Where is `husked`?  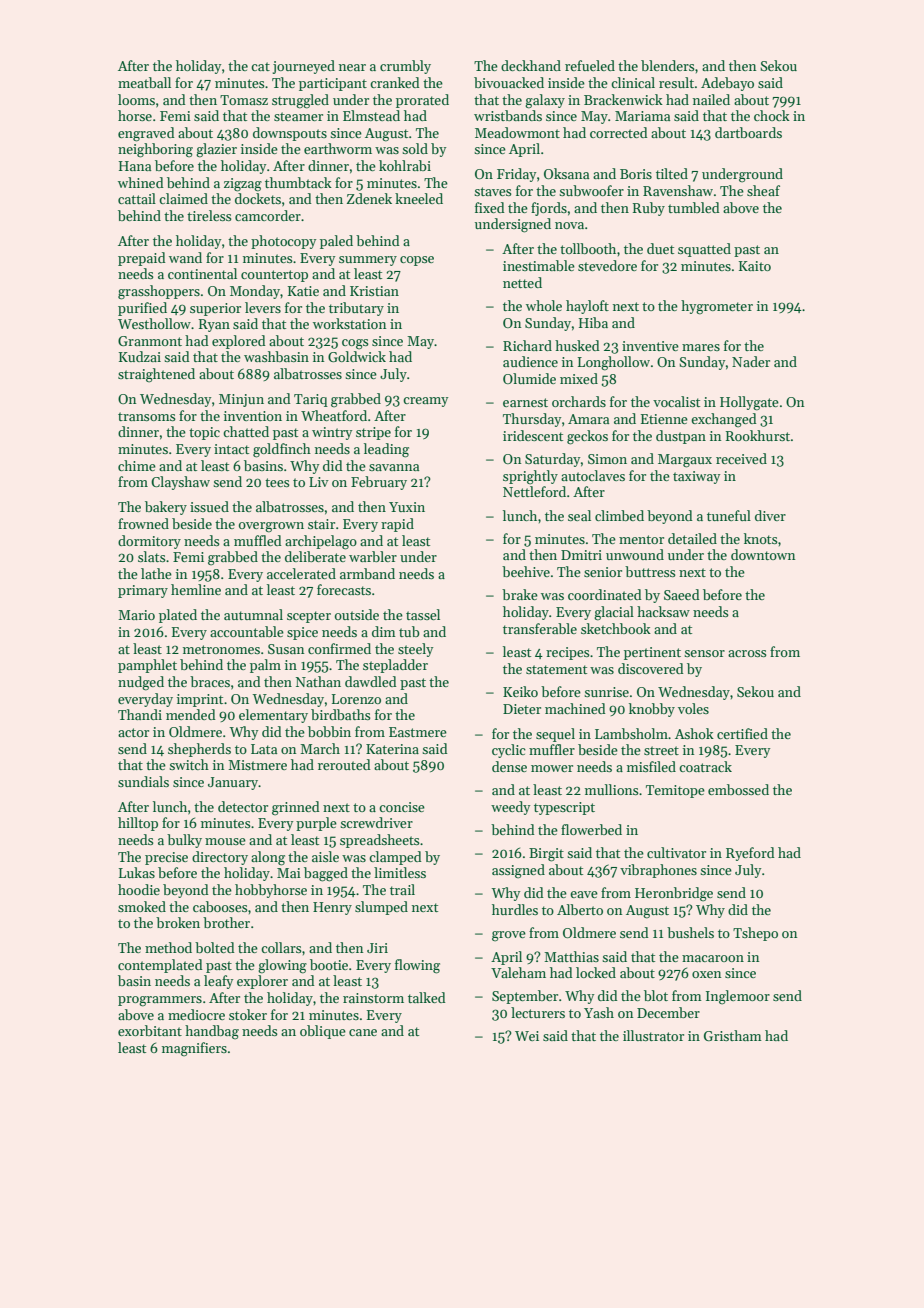 husked is located at coordinates (577, 345).
